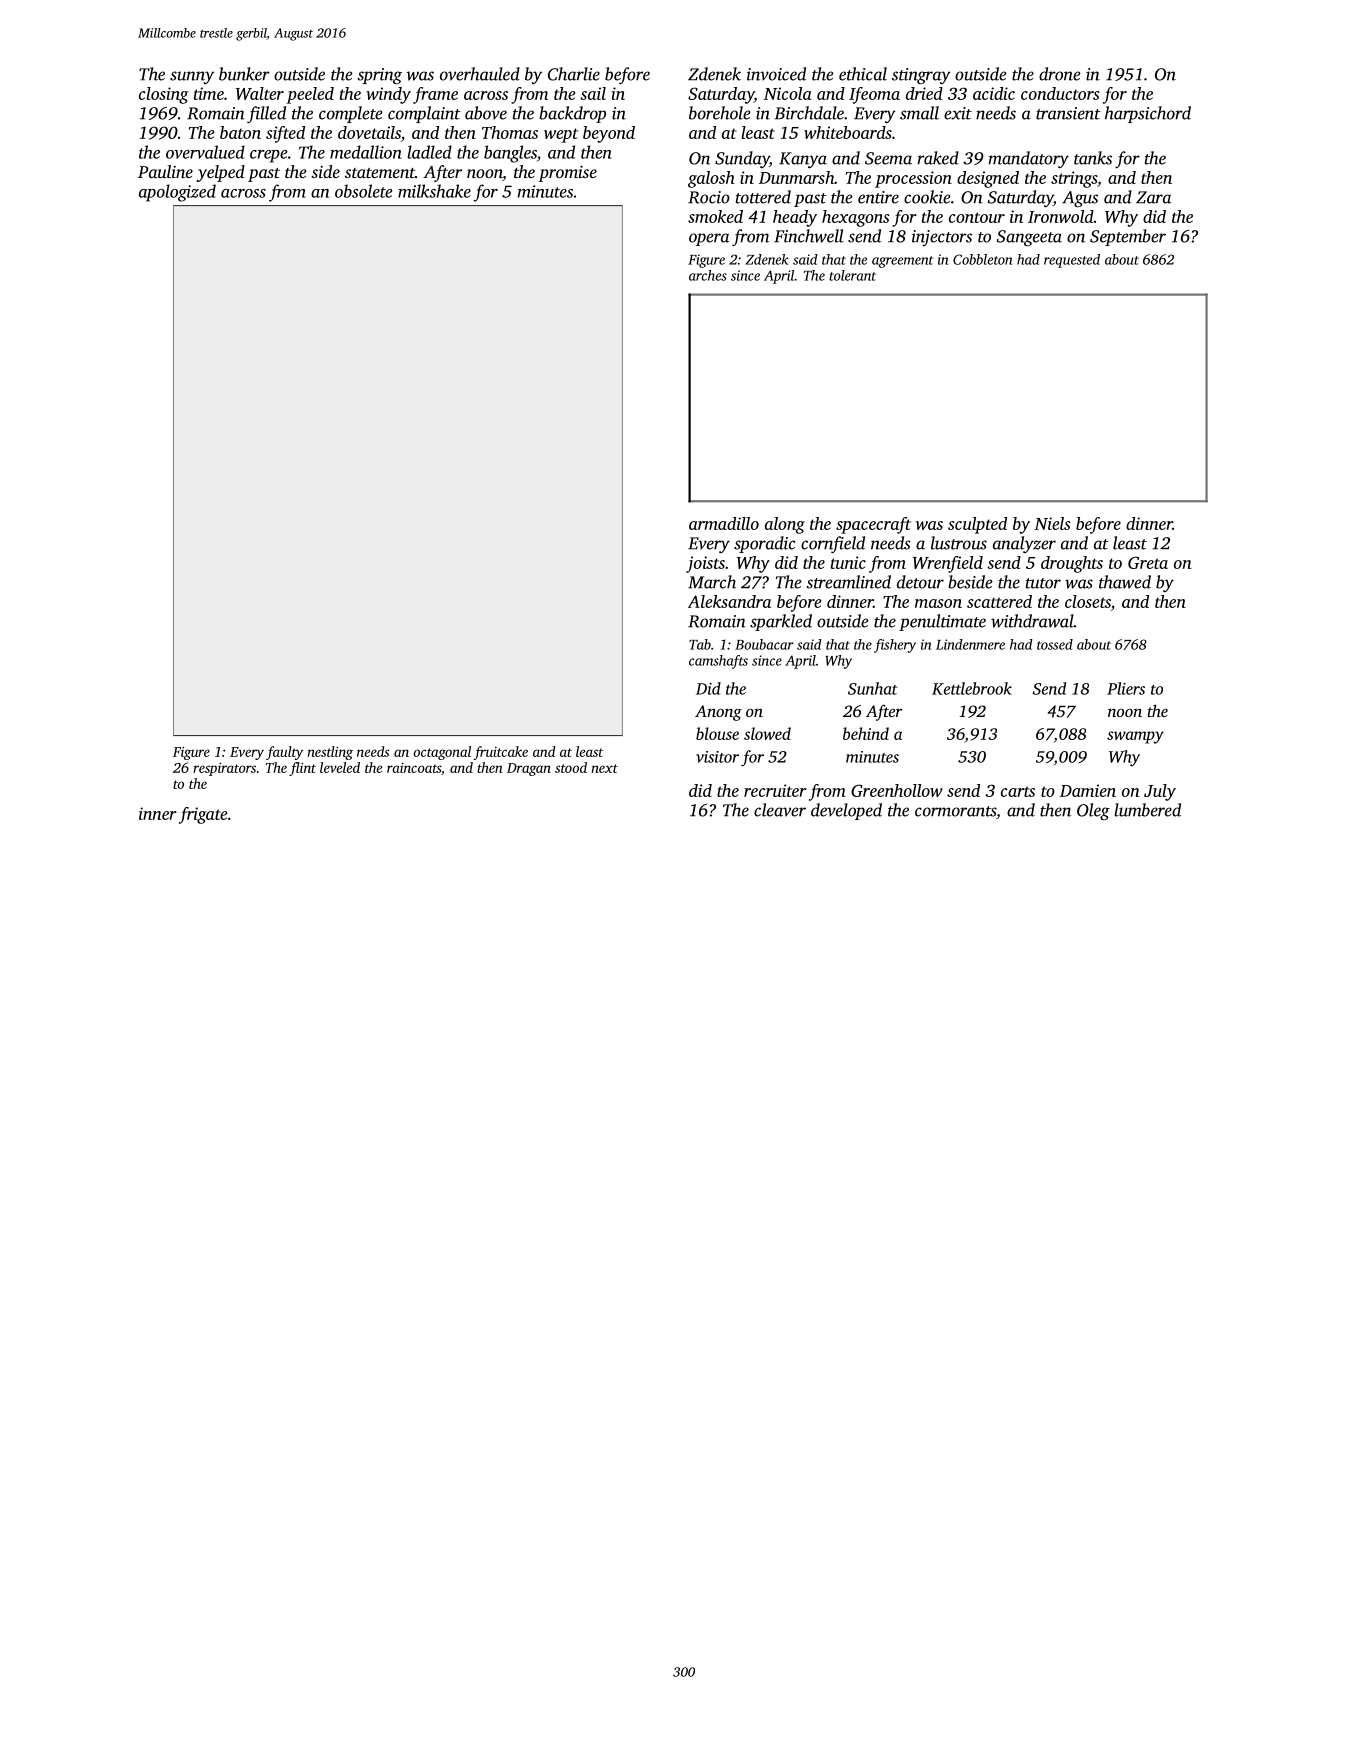 This screenshot has width=1346, height=1742. Describe the element at coordinates (574, 74) in the screenshot. I see `Charlie` at that location.
